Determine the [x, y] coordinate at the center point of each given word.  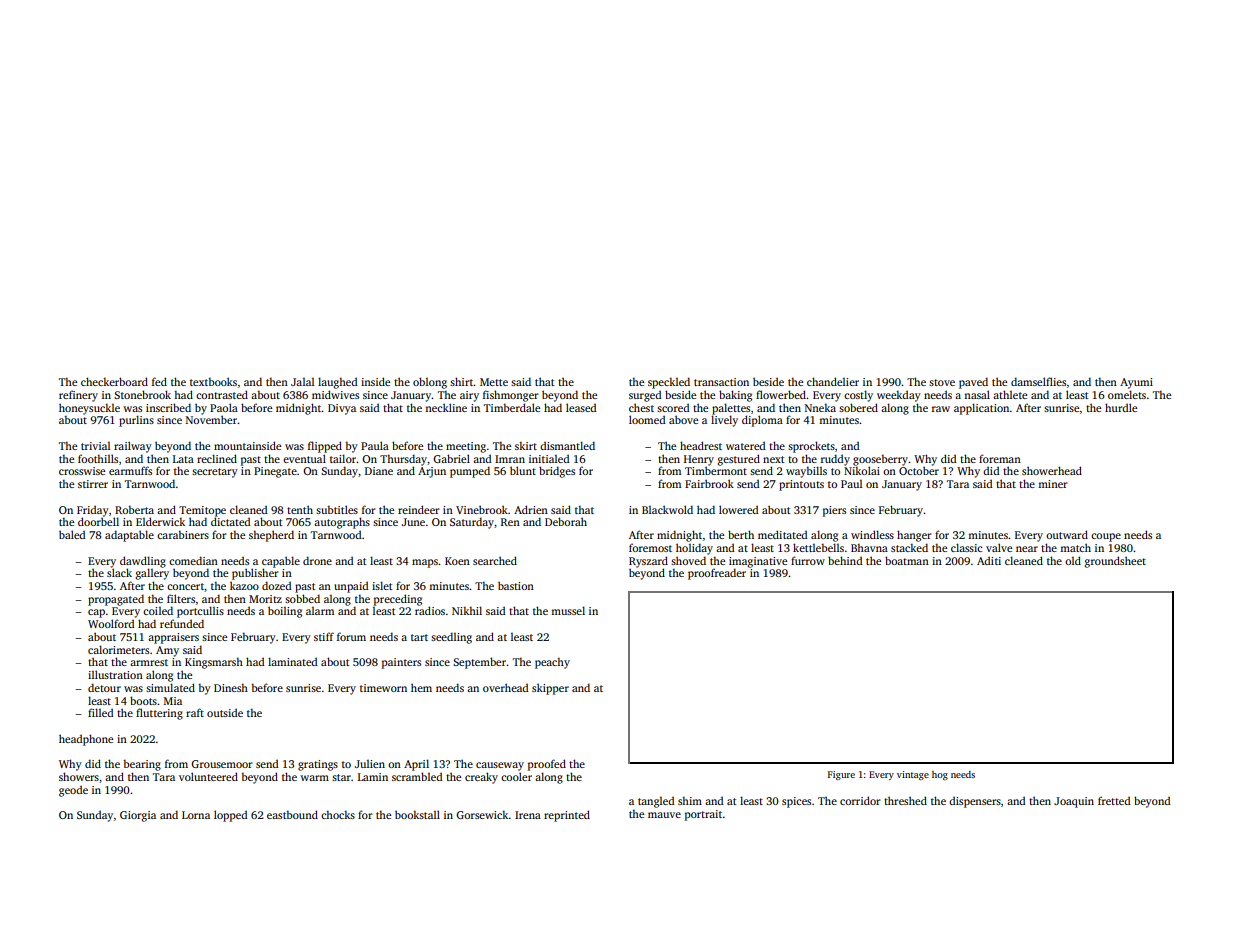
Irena [528, 815]
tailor [343, 458]
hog [940, 775]
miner [1052, 484]
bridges [557, 472]
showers [79, 776]
